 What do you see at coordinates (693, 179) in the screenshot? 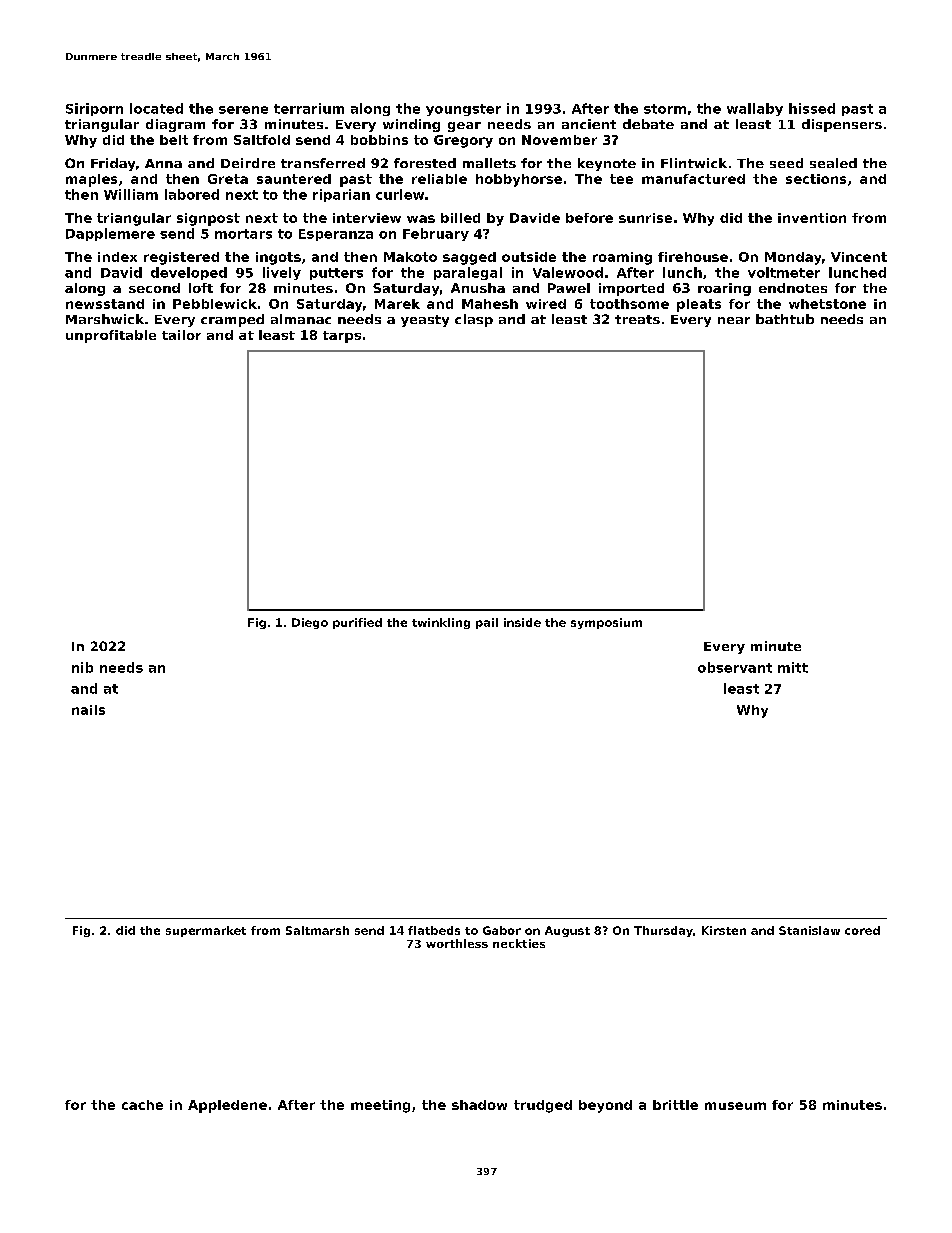
I see `manufactured` at bounding box center [693, 179].
